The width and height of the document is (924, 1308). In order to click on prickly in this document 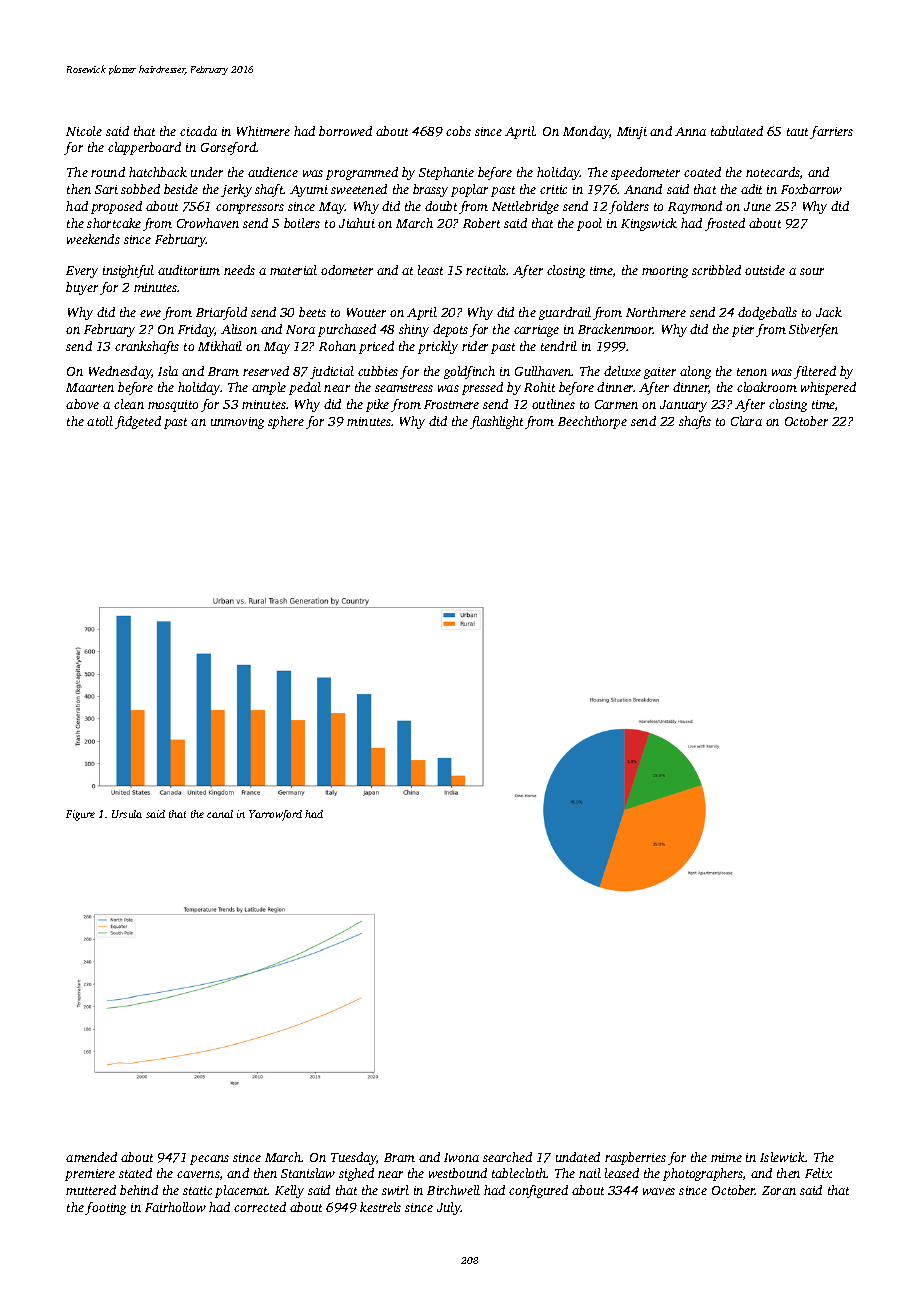, I will do `click(438, 347)`.
